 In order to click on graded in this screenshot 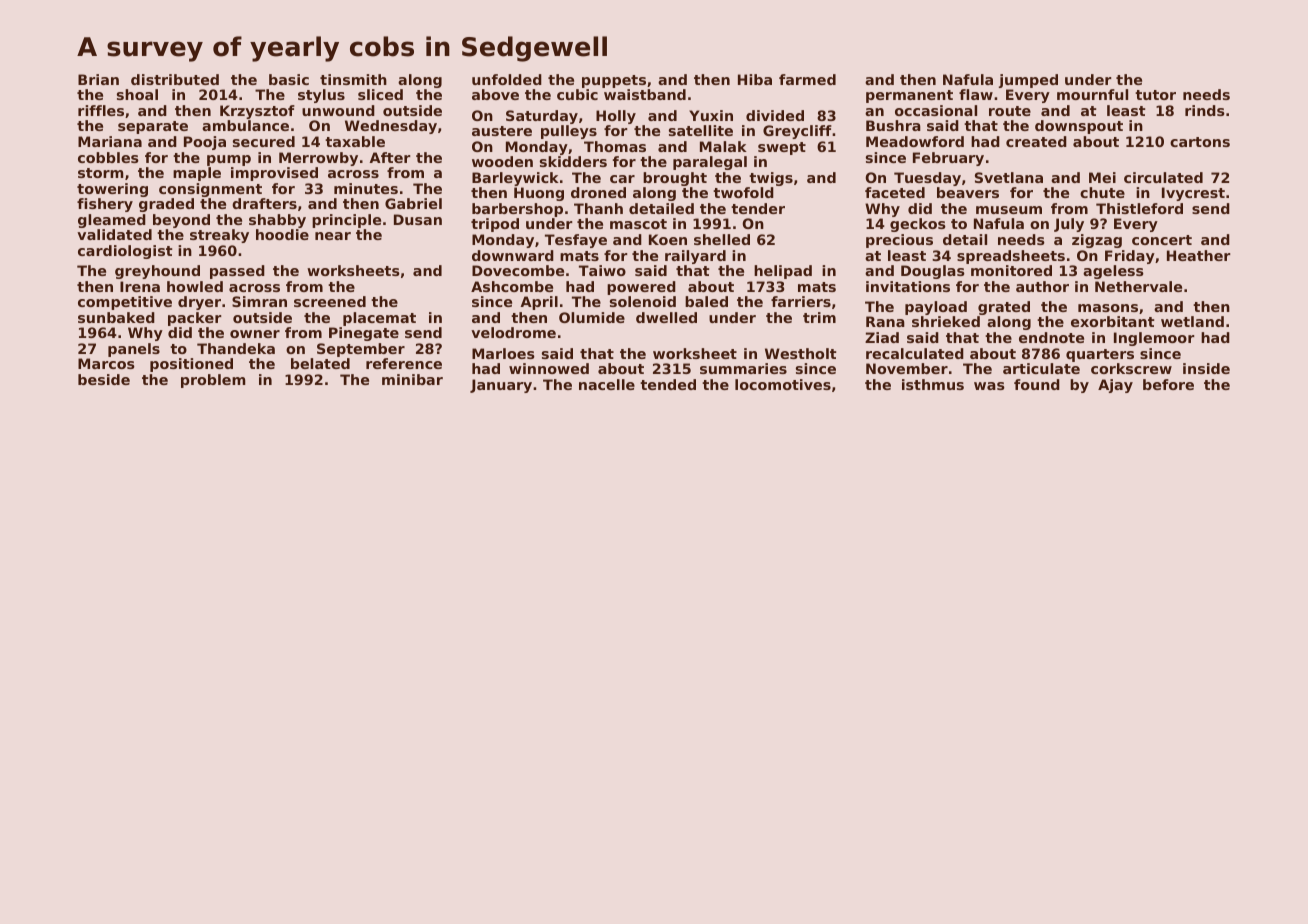, I will do `click(166, 205)`.
